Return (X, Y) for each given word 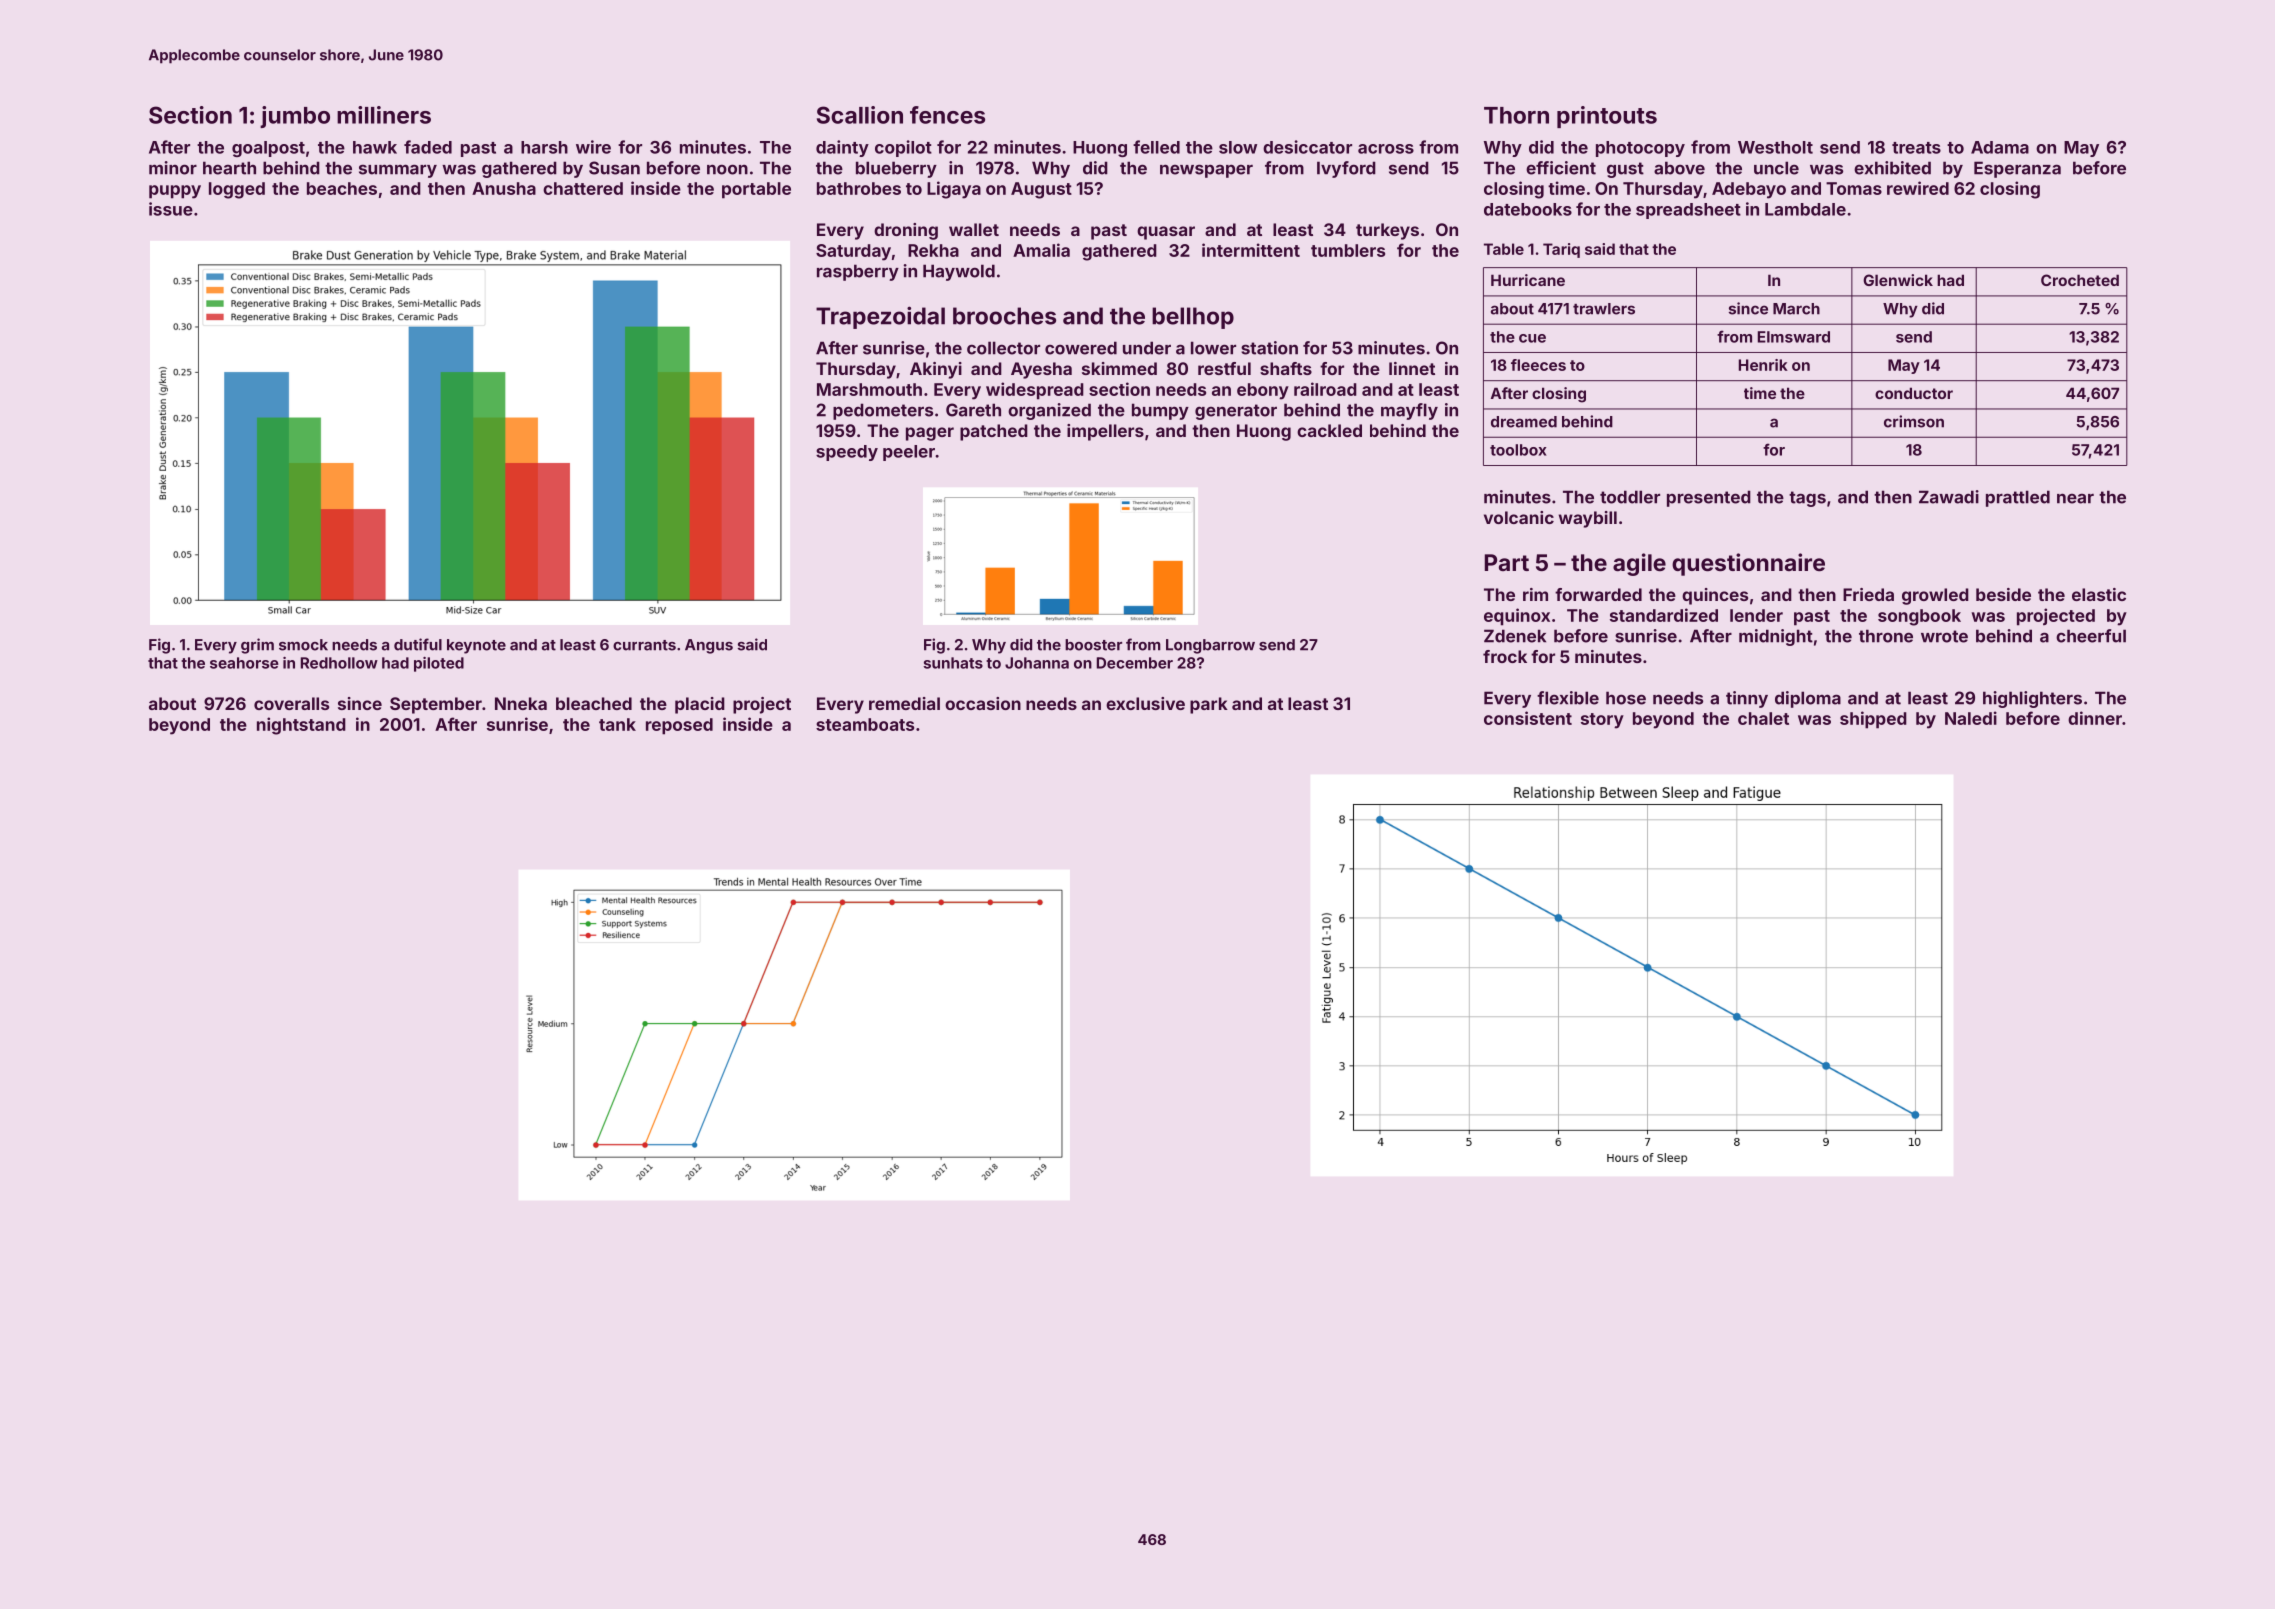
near (2075, 498)
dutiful (418, 644)
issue (171, 209)
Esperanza (2017, 169)
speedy (847, 453)
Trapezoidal (880, 317)
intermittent (1251, 250)
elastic (2099, 594)
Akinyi (936, 370)
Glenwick (1898, 280)
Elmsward (1794, 337)
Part (1507, 562)
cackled (1329, 430)
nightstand (301, 726)
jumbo (295, 117)
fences (947, 115)
